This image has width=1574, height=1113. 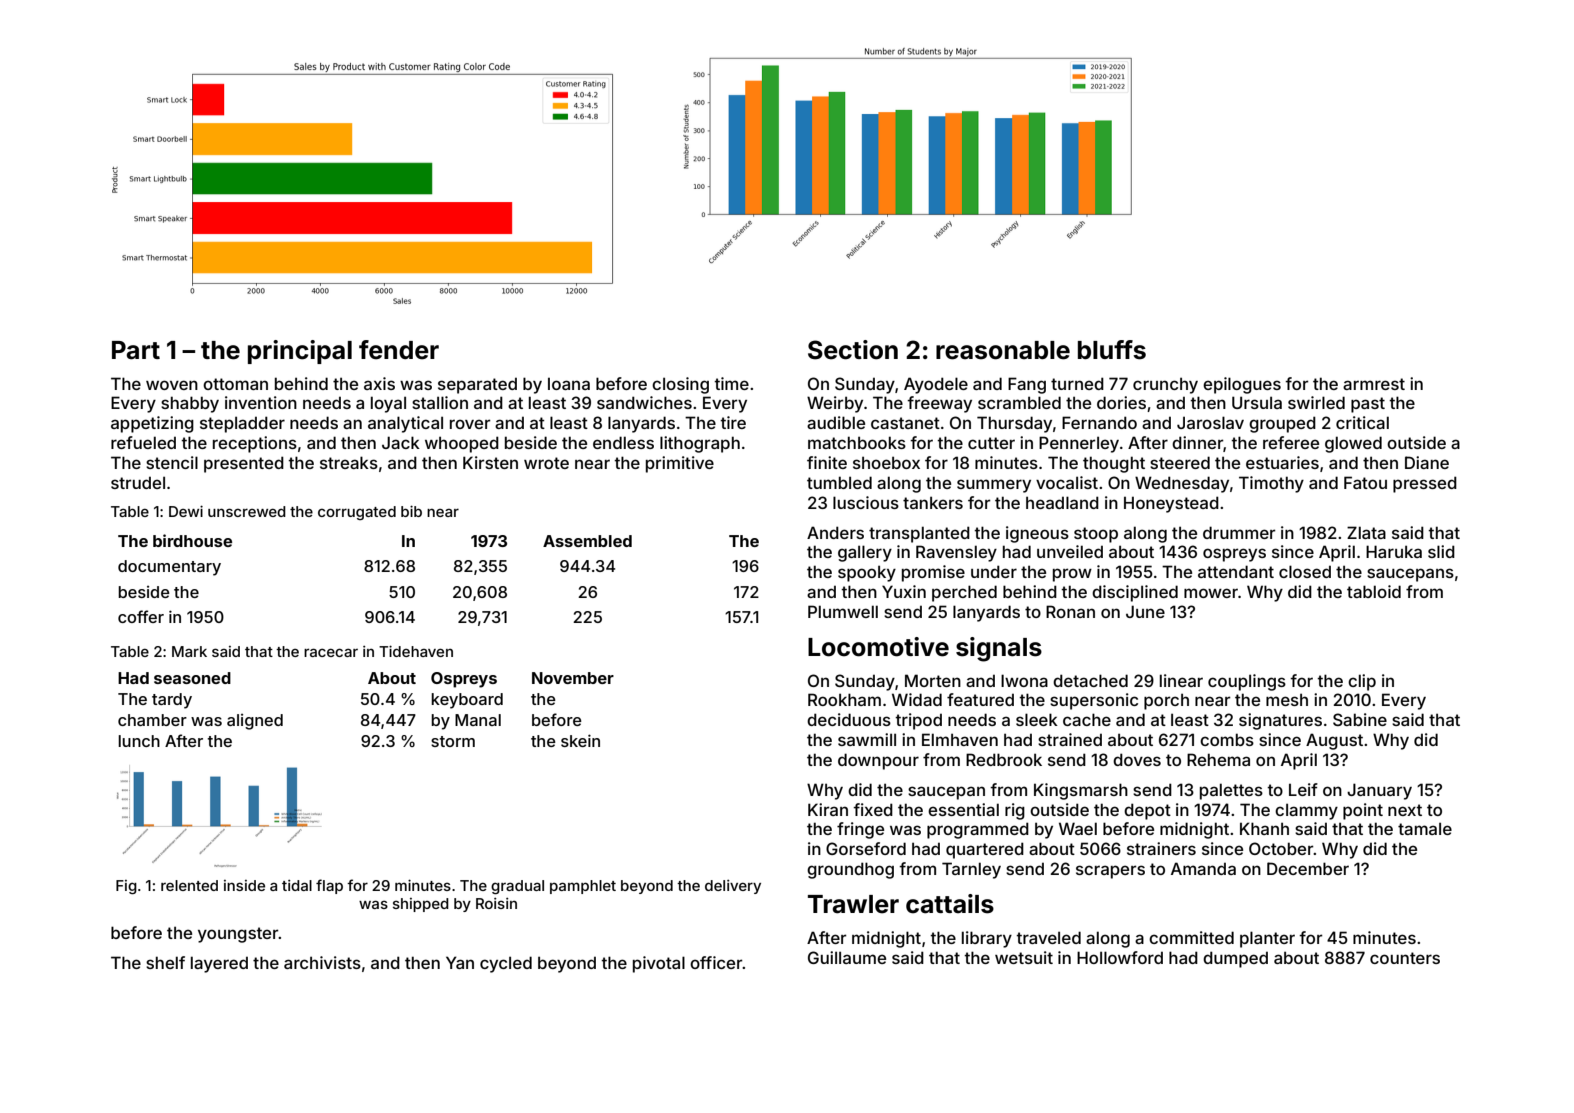 I want to click on tardy, so click(x=172, y=701).
